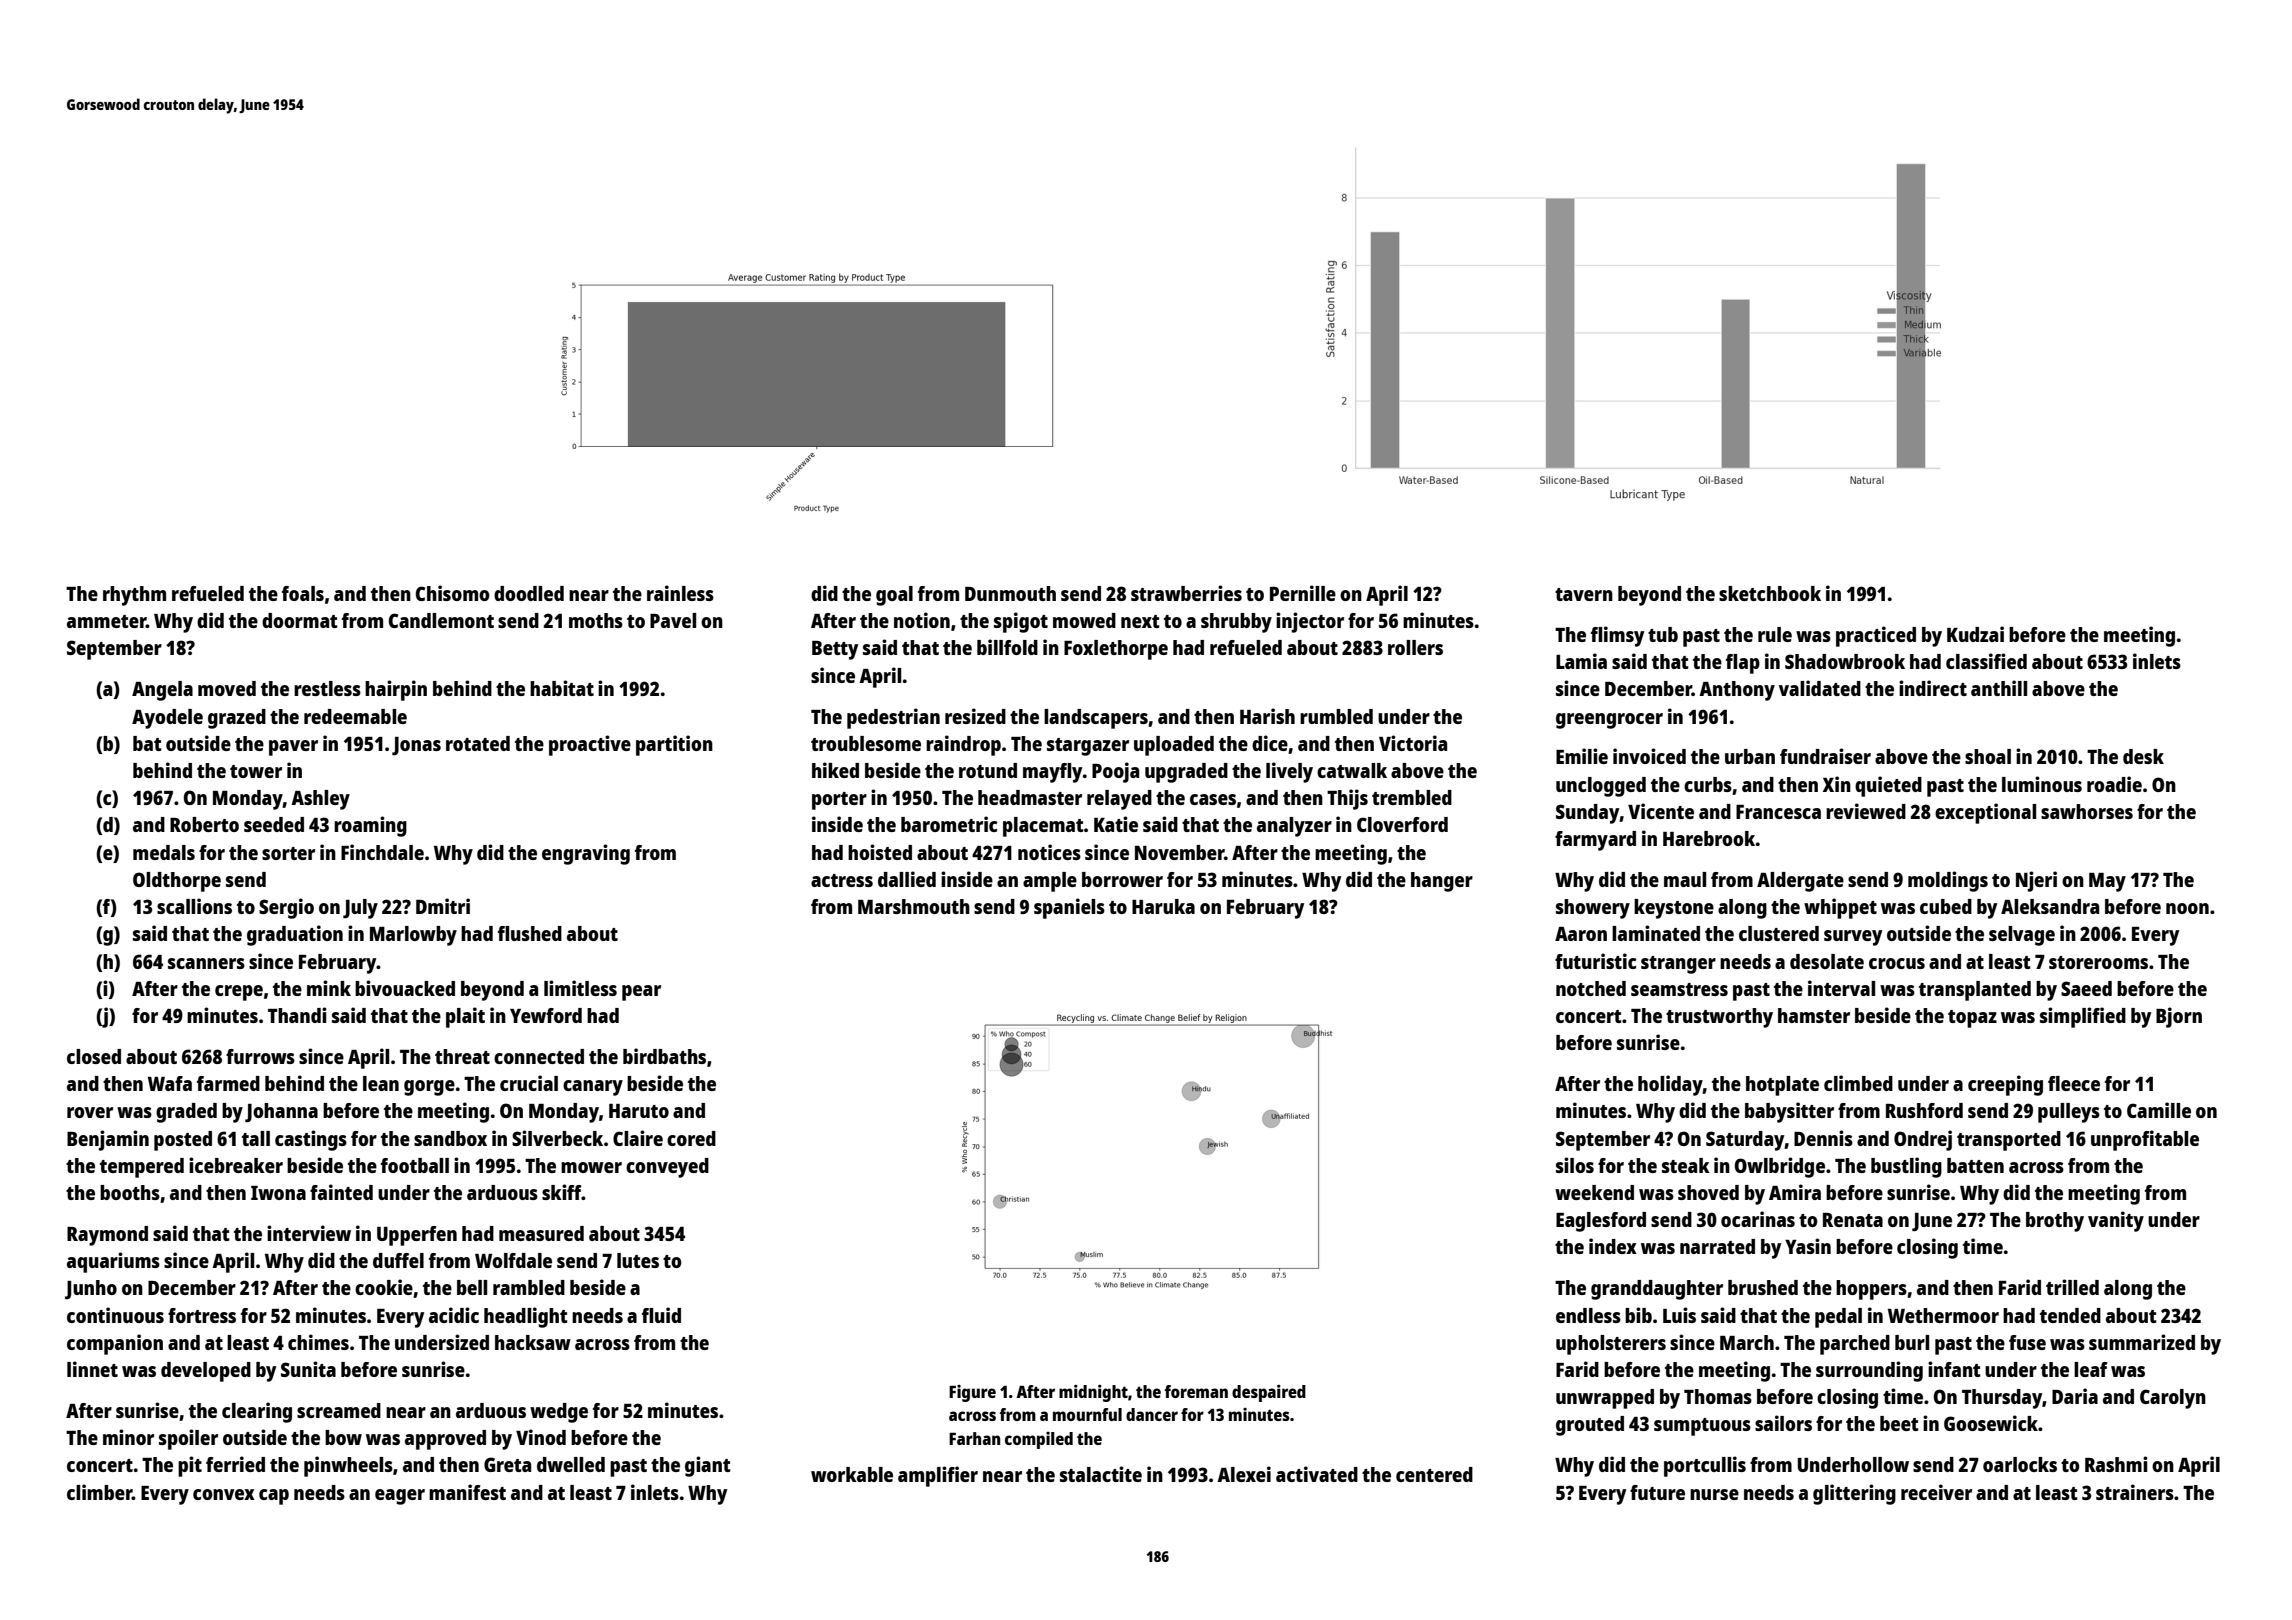  What do you see at coordinates (170, 1083) in the image?
I see `Wafa` at bounding box center [170, 1083].
